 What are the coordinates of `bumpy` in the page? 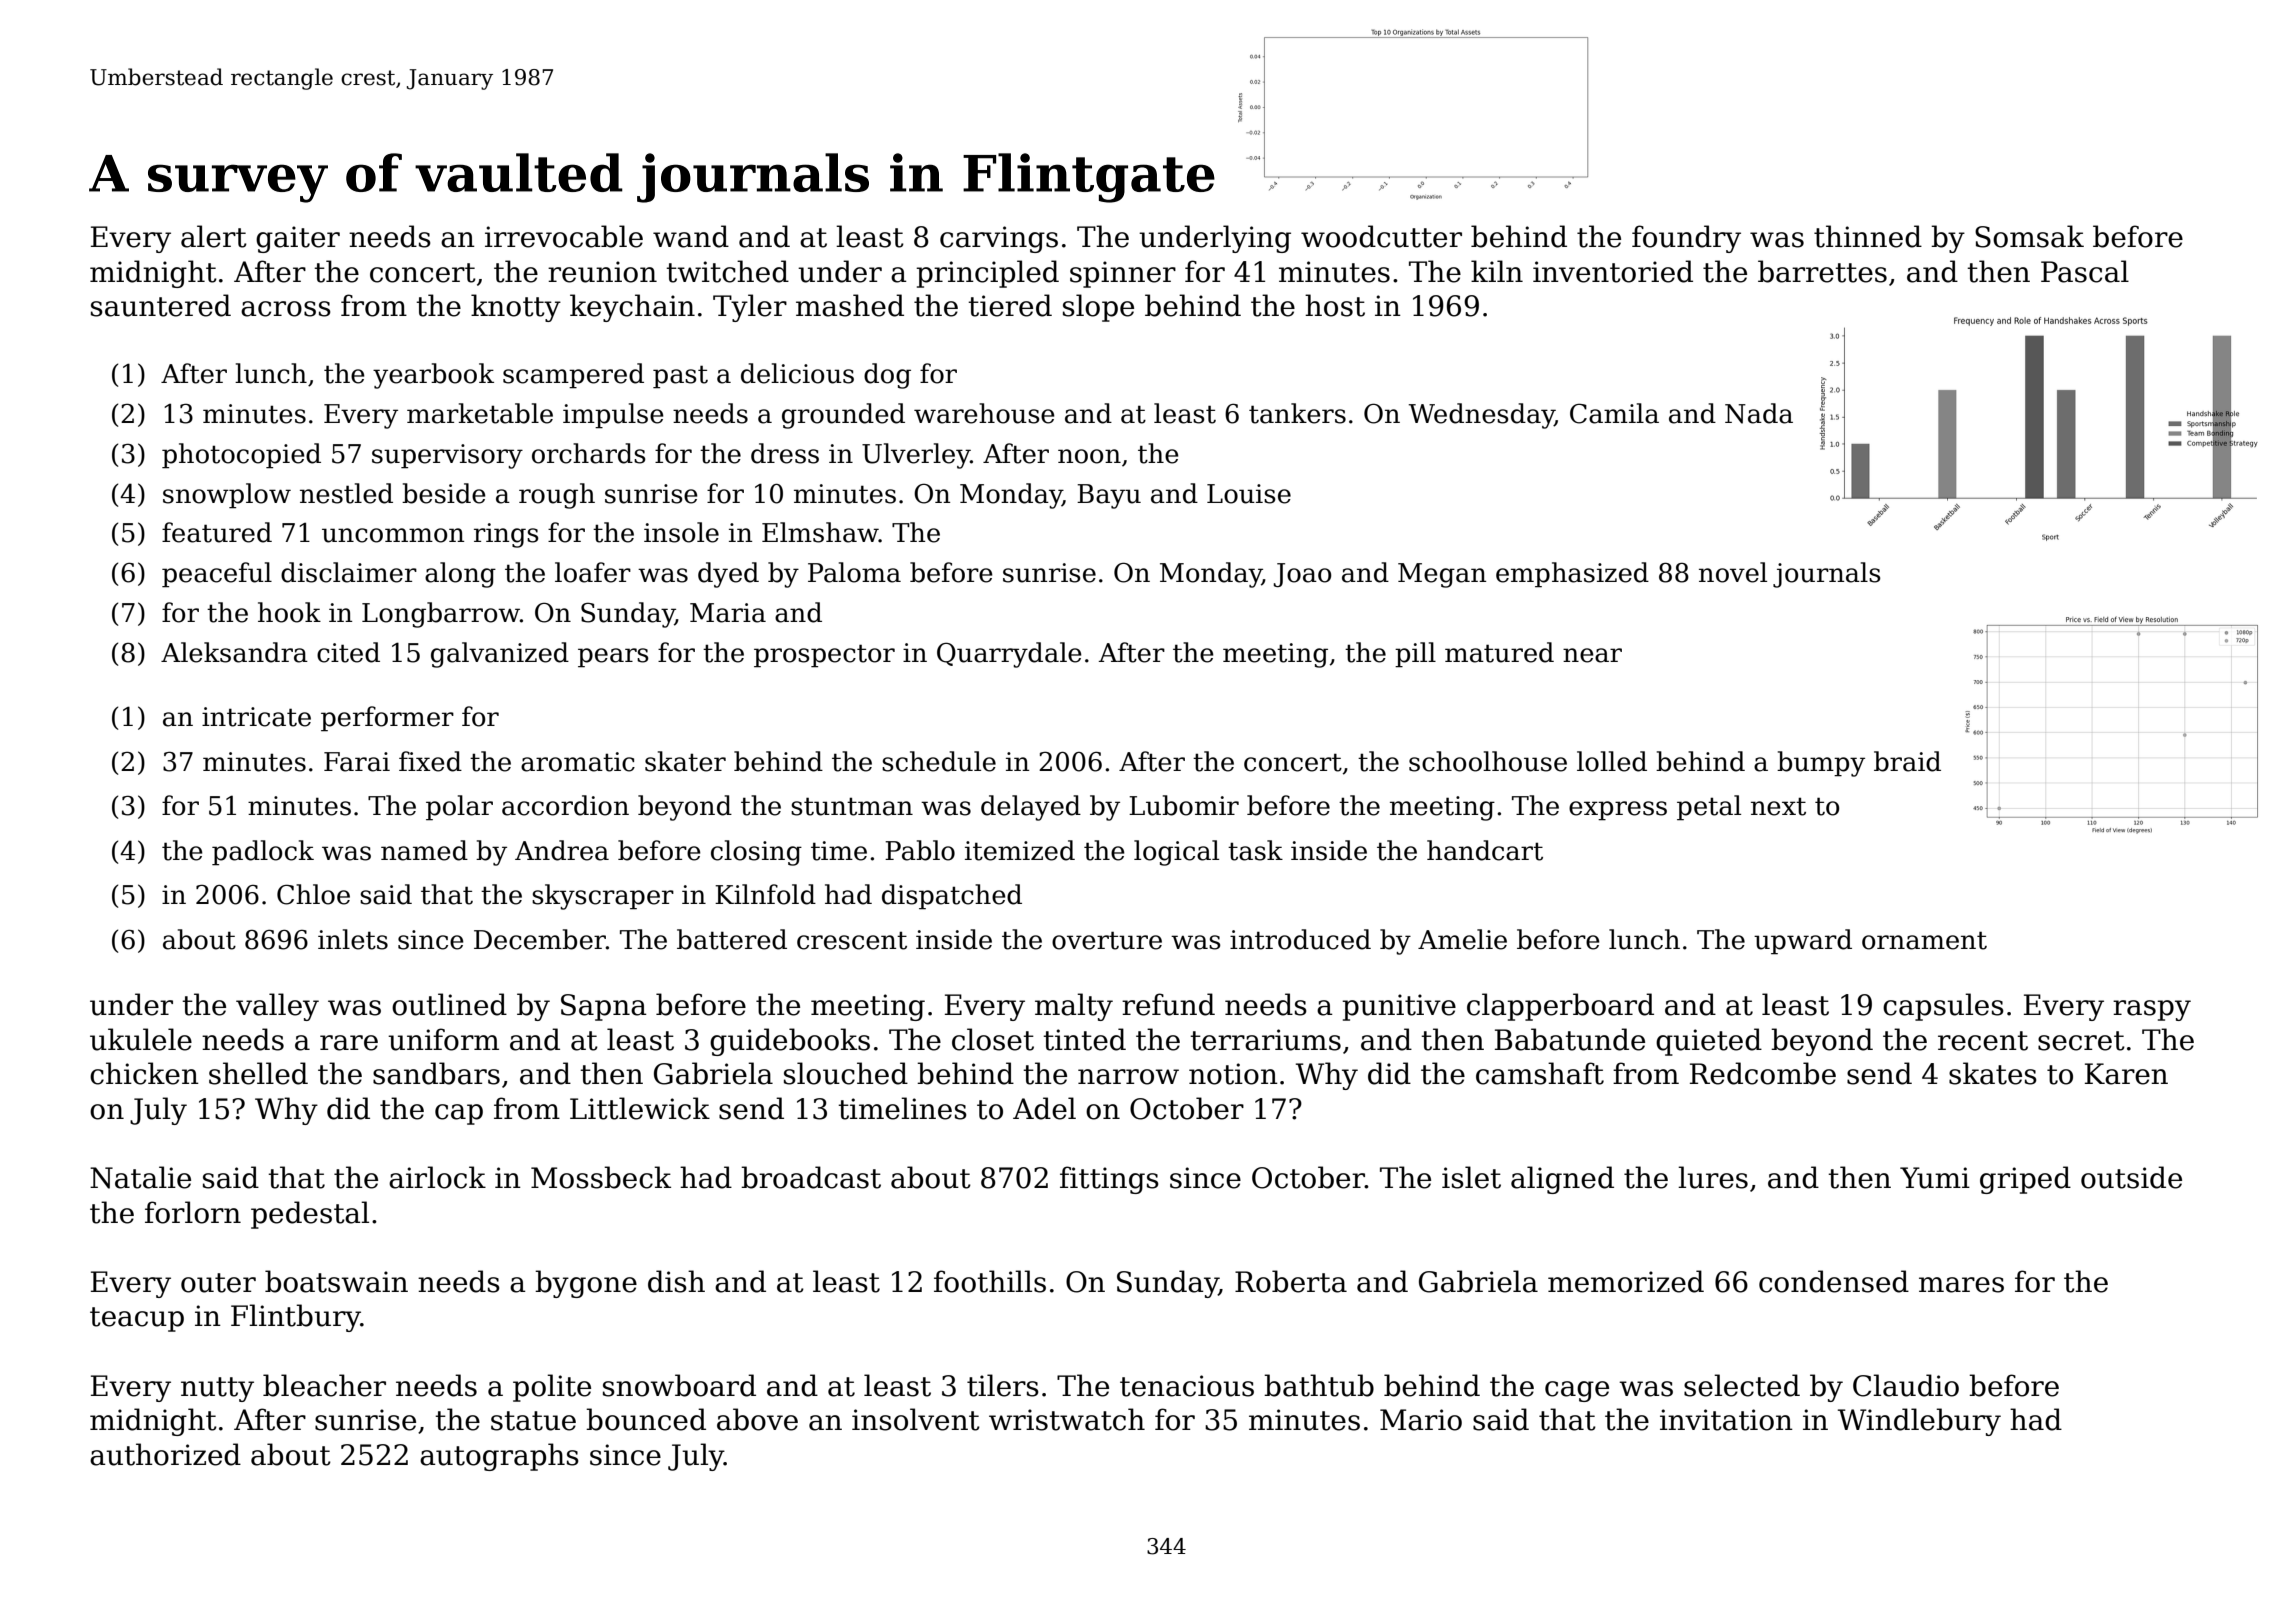 It's located at (1821, 764).
